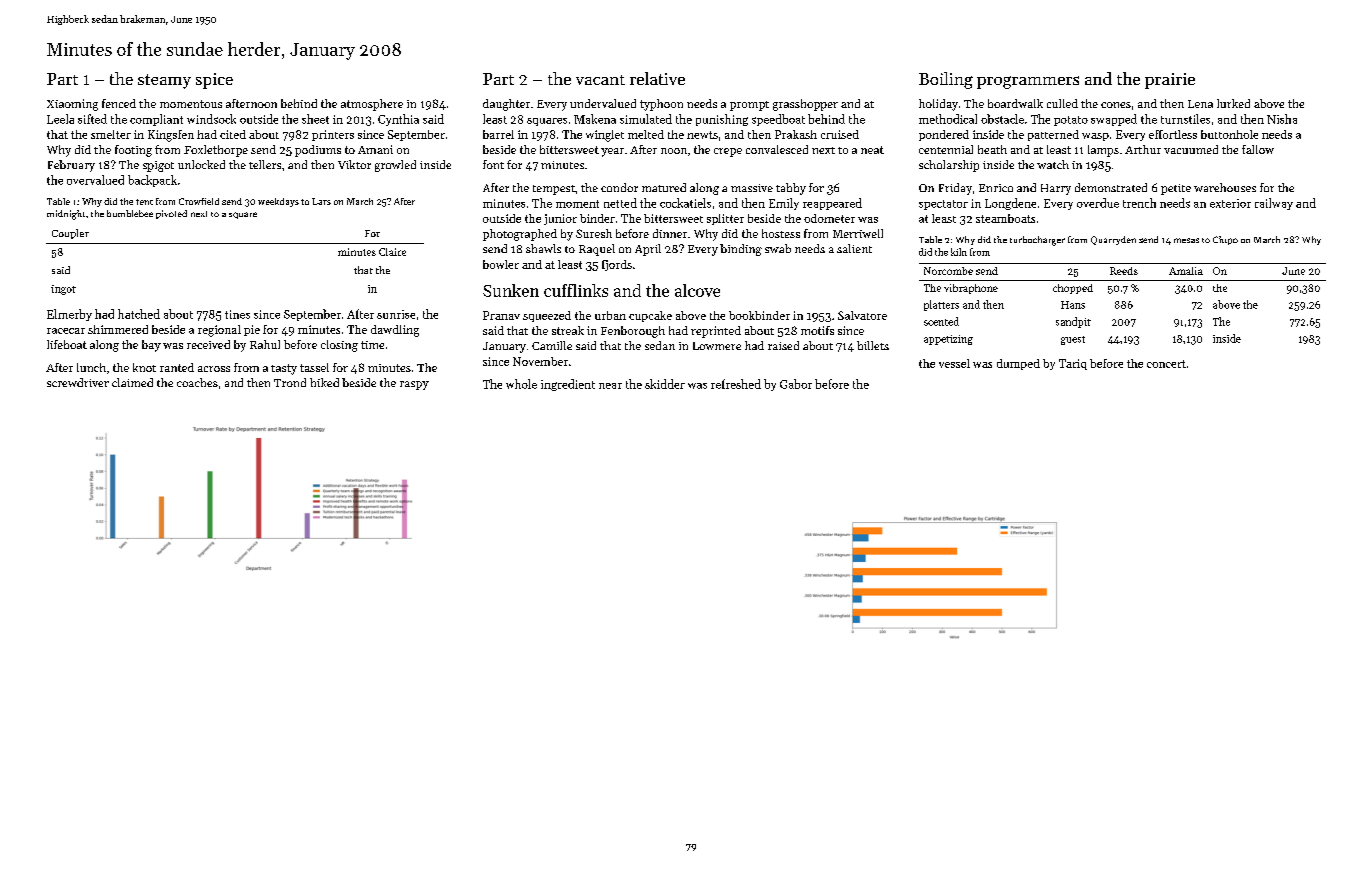  Describe the element at coordinates (66, 215) in the screenshot. I see `midnight` at that location.
